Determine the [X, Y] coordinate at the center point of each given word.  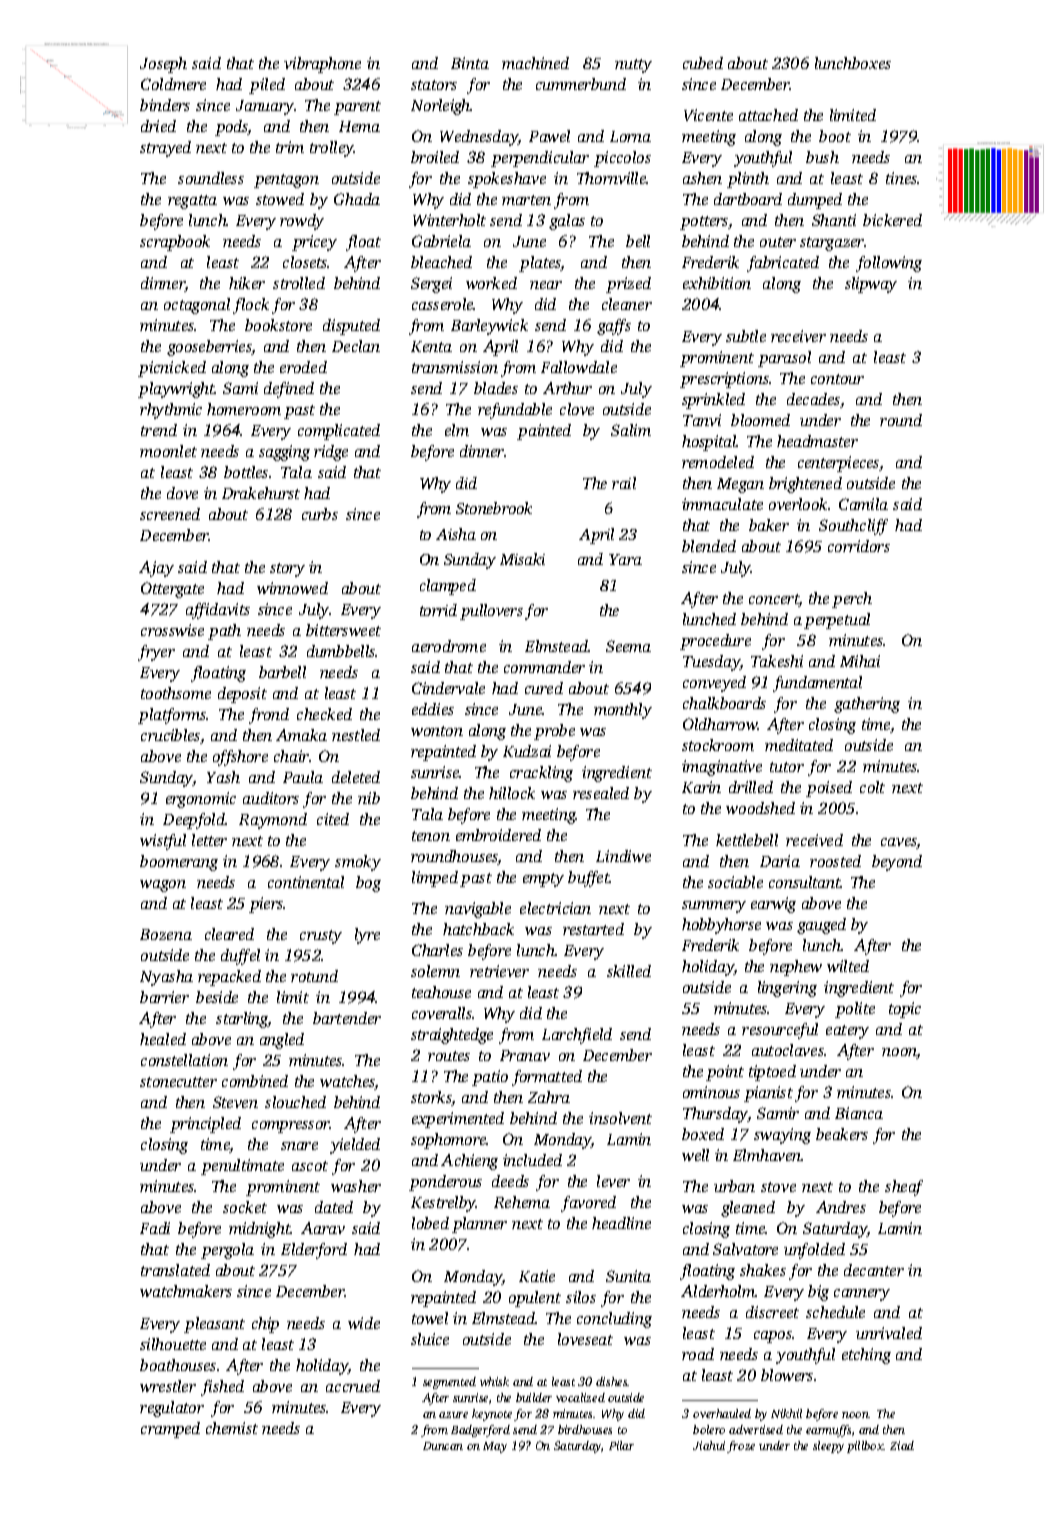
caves [899, 843]
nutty [633, 66]
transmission [455, 367]
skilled [629, 971]
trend [159, 430]
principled [205, 1125]
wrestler [168, 1386]
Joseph [163, 65]
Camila [863, 504]
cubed [703, 63]
